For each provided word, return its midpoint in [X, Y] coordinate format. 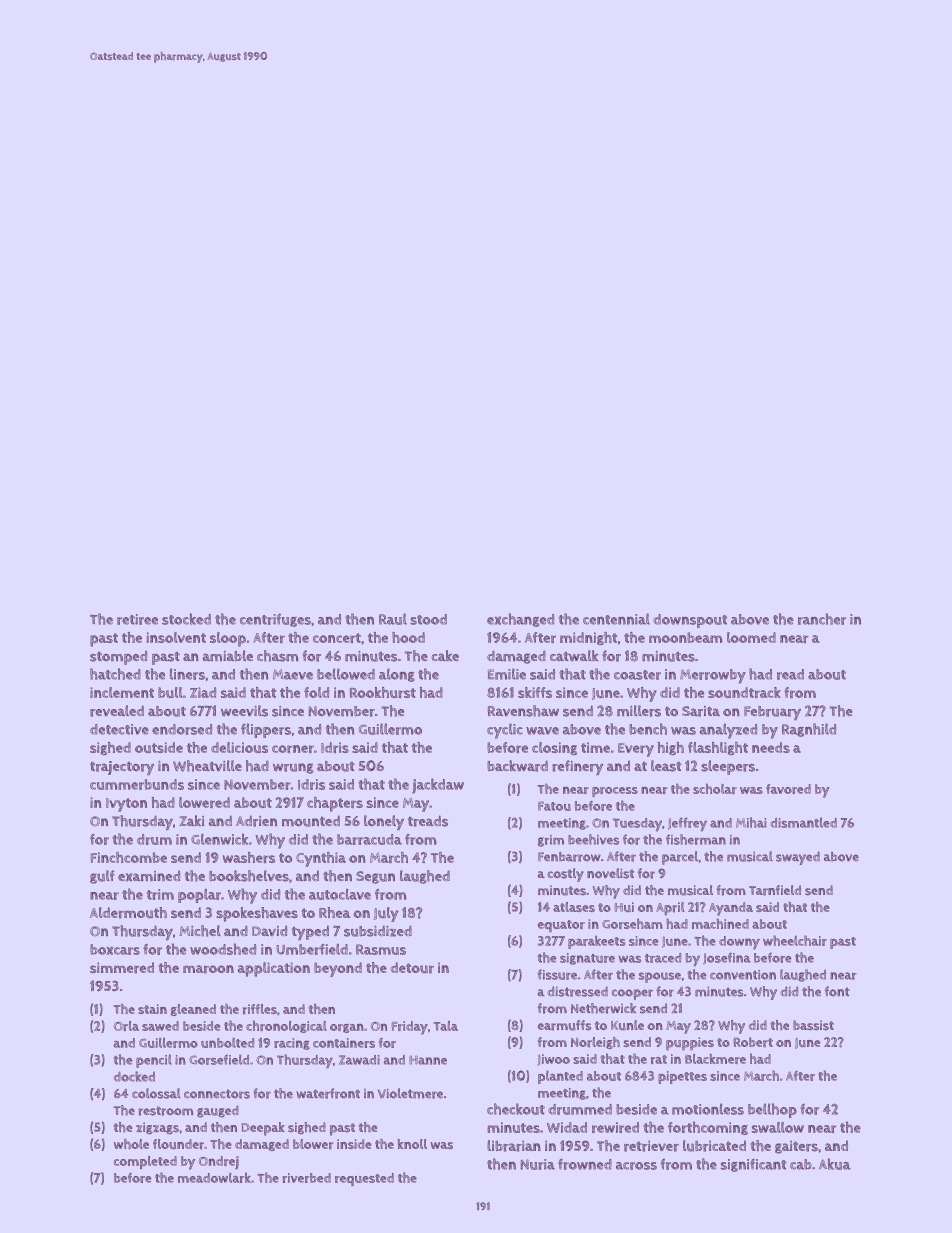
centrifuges [275, 620]
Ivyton [126, 805]
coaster [637, 675]
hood [408, 637]
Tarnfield [775, 890]
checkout [516, 1109]
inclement [122, 692]
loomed [751, 637]
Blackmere [715, 1059]
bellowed [346, 674]
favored [788, 789]
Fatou [554, 806]
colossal [156, 1093]
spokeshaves [257, 914]
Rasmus [381, 949]
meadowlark [214, 1177]
